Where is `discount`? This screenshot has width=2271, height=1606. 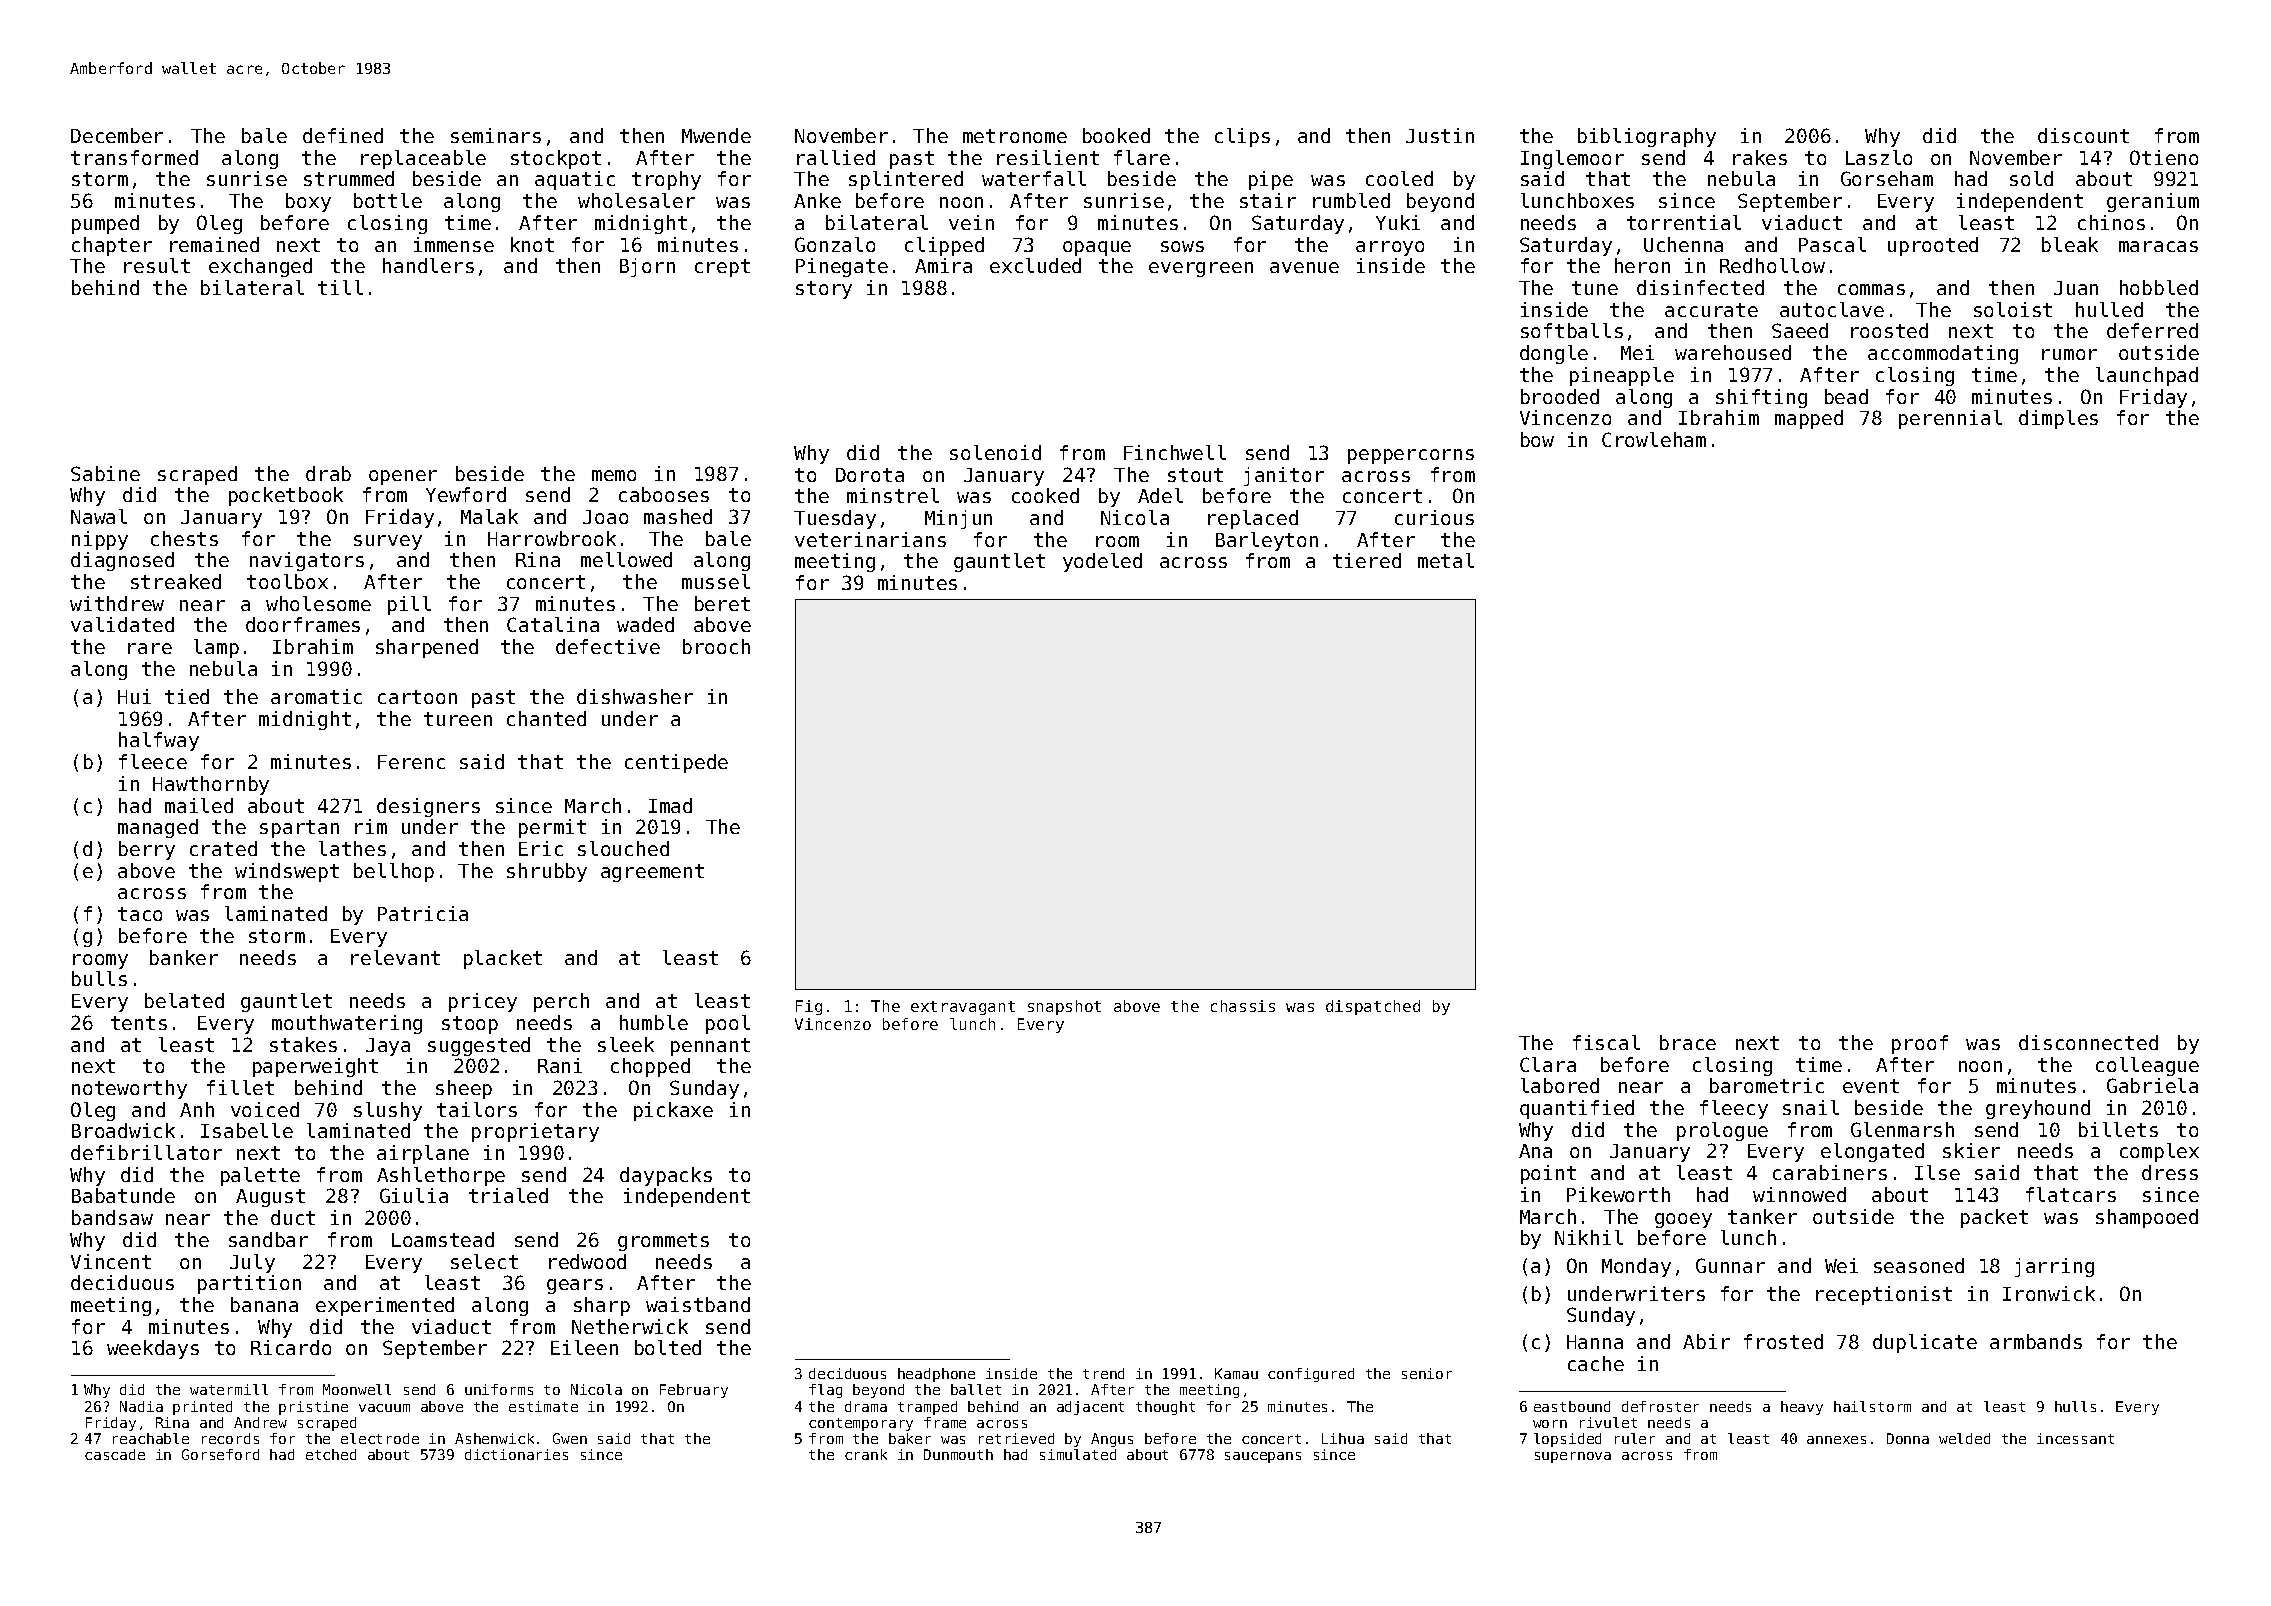
discount is located at coordinates (2083, 135).
